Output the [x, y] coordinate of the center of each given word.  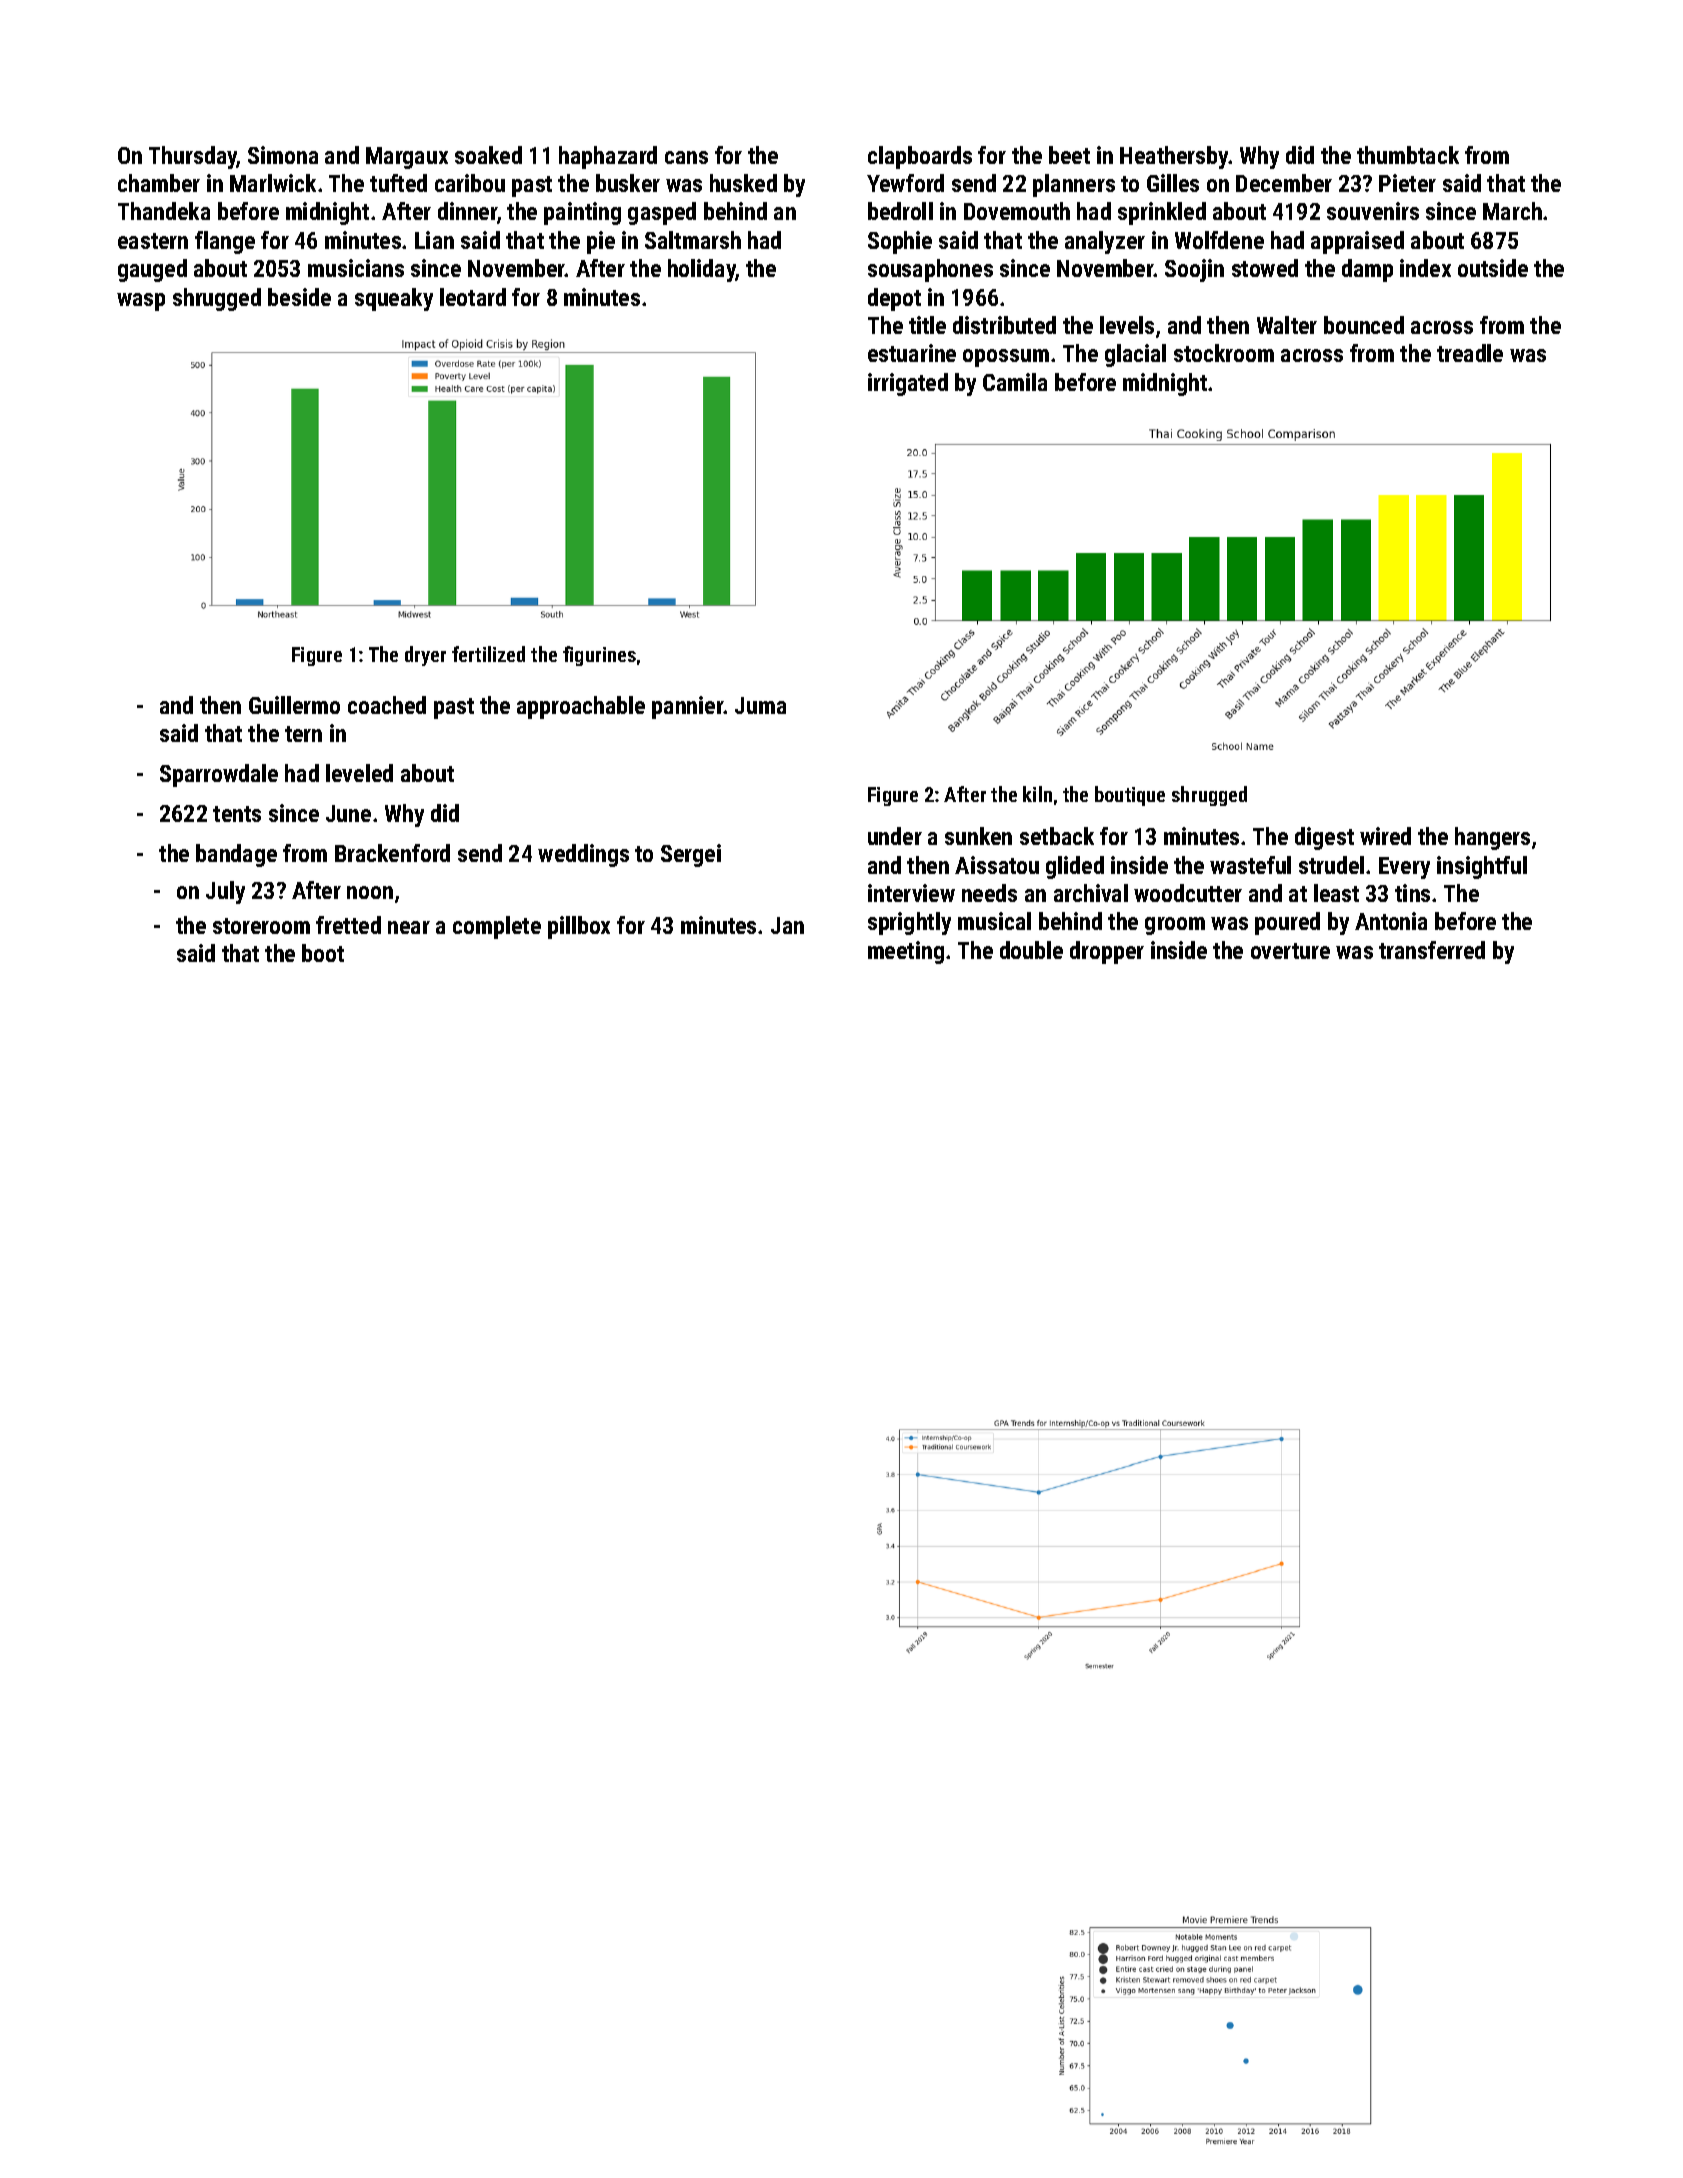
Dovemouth [1017, 211]
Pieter [1407, 183]
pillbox [579, 927]
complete [497, 927]
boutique [1130, 796]
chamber [159, 183]
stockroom [1224, 353]
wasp [141, 302]
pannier [688, 707]
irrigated [908, 384]
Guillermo [294, 705]
